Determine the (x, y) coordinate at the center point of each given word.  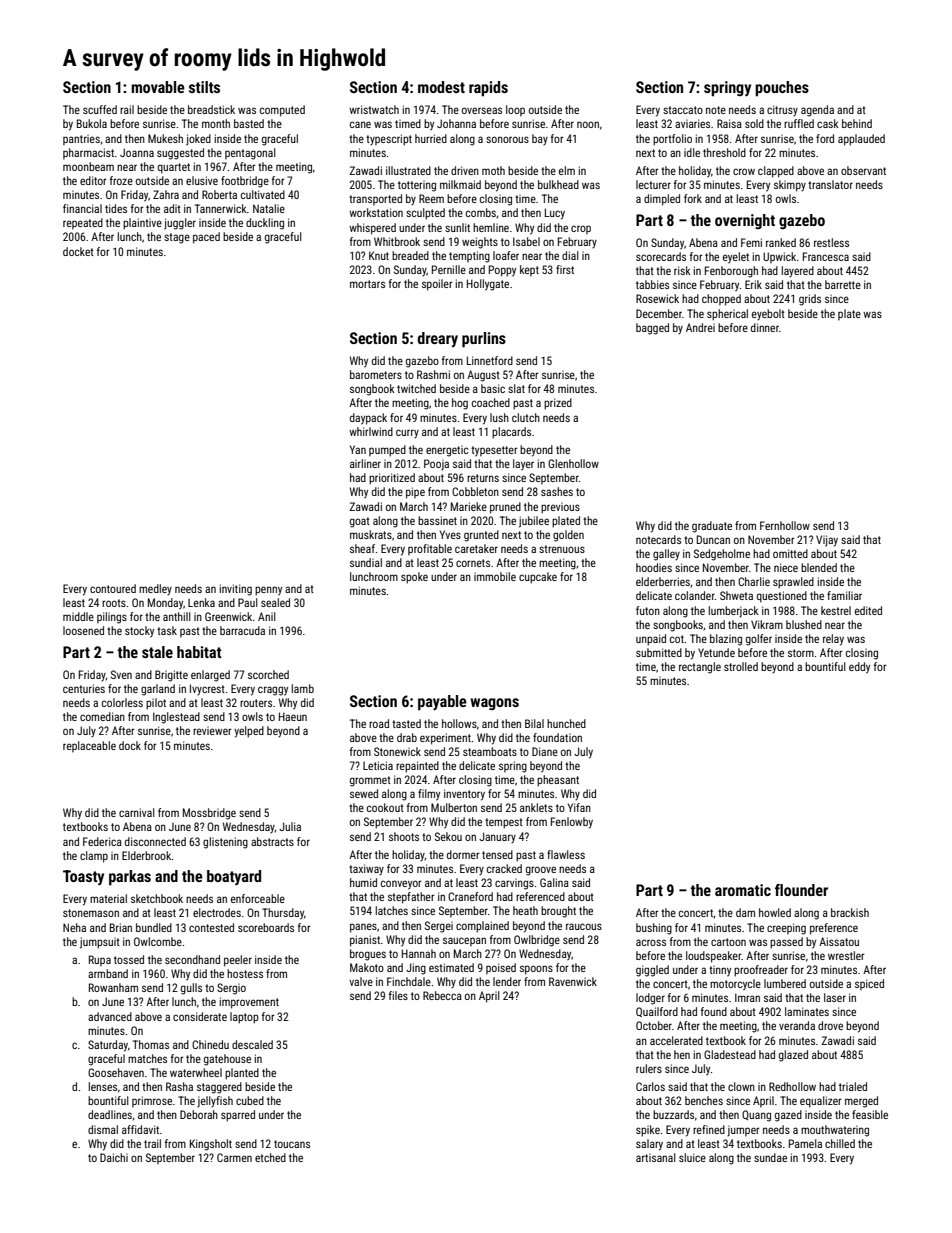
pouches (782, 89)
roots (114, 603)
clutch (526, 417)
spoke (414, 578)
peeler (238, 961)
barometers (376, 374)
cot (677, 639)
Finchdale (409, 981)
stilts (204, 87)
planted (242, 1074)
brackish (850, 912)
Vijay (827, 541)
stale (157, 652)
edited (868, 610)
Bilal (534, 723)
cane (360, 124)
